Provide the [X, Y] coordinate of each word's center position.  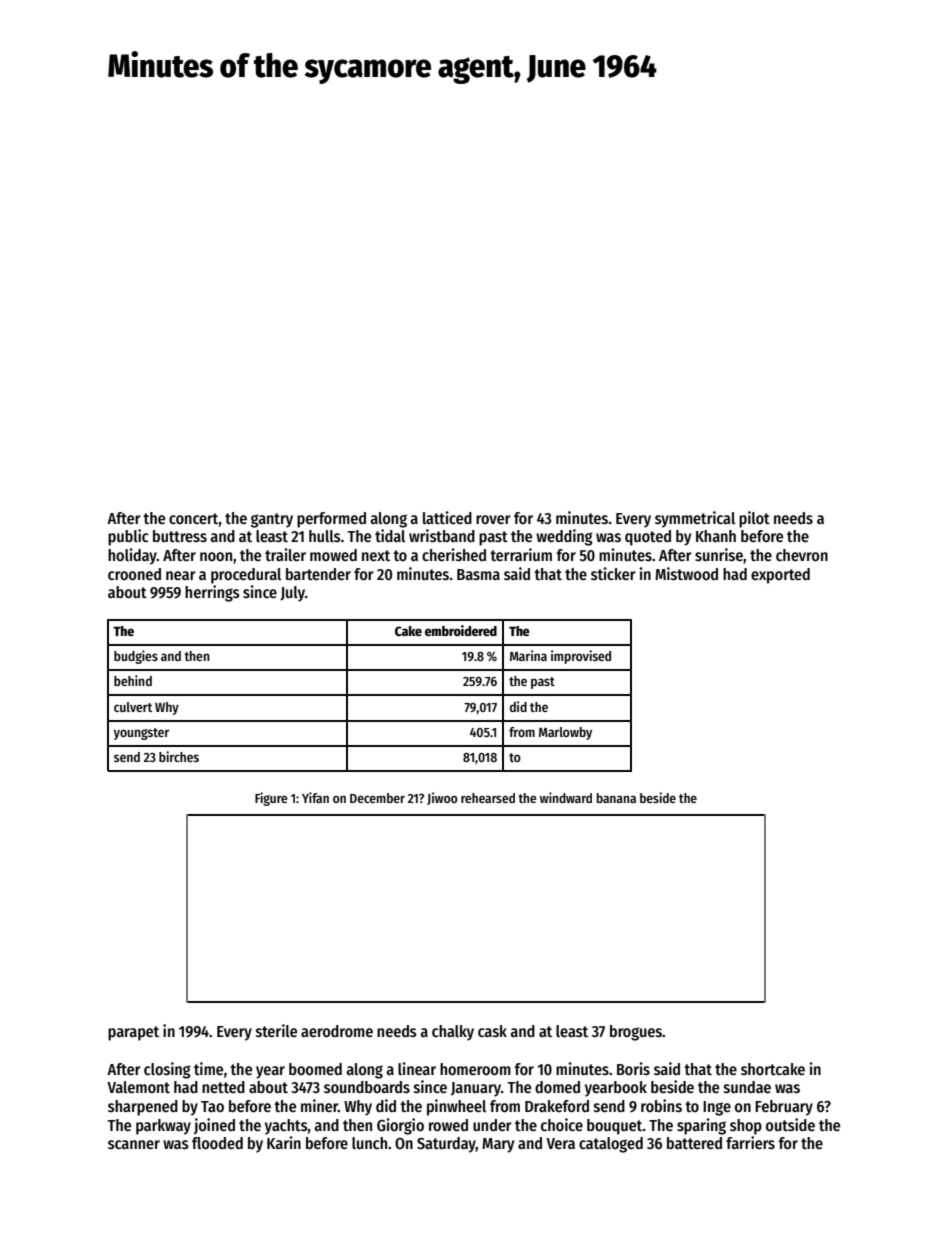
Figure [271, 799]
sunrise [719, 555]
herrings [212, 593]
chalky [453, 1033]
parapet [133, 1033]
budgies [136, 657]
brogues [636, 1033]
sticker [613, 573]
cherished [454, 555]
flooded [217, 1143]
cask [492, 1031]
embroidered [461, 630]
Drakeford [557, 1106]
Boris [633, 1068]
